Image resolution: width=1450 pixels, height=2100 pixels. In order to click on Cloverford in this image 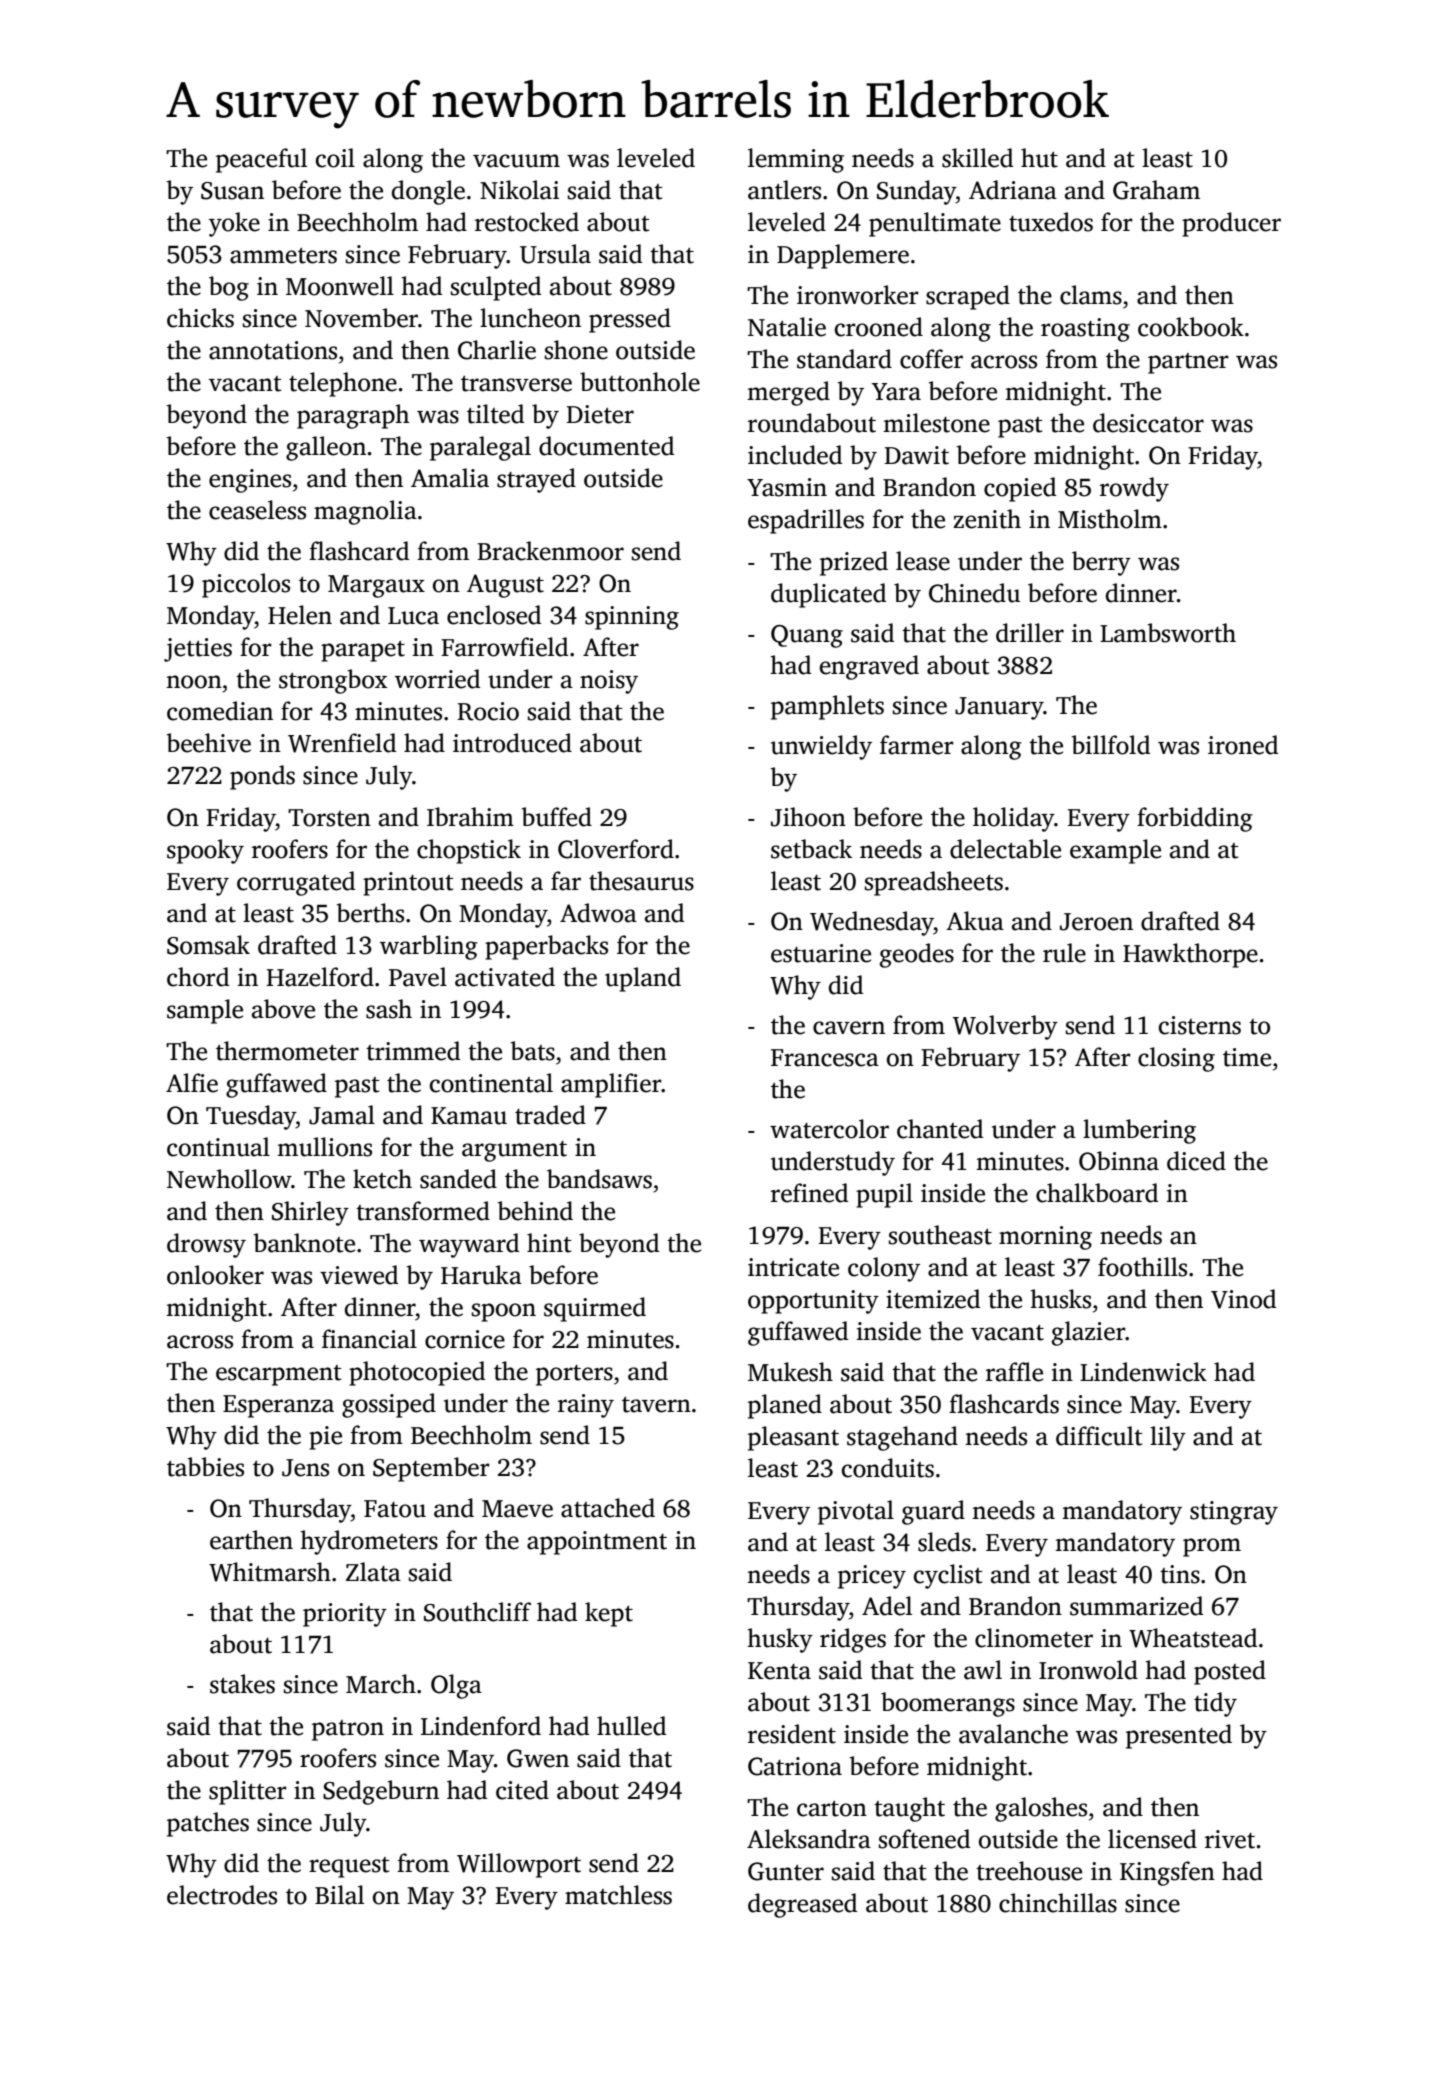, I will do `click(616, 849)`.
